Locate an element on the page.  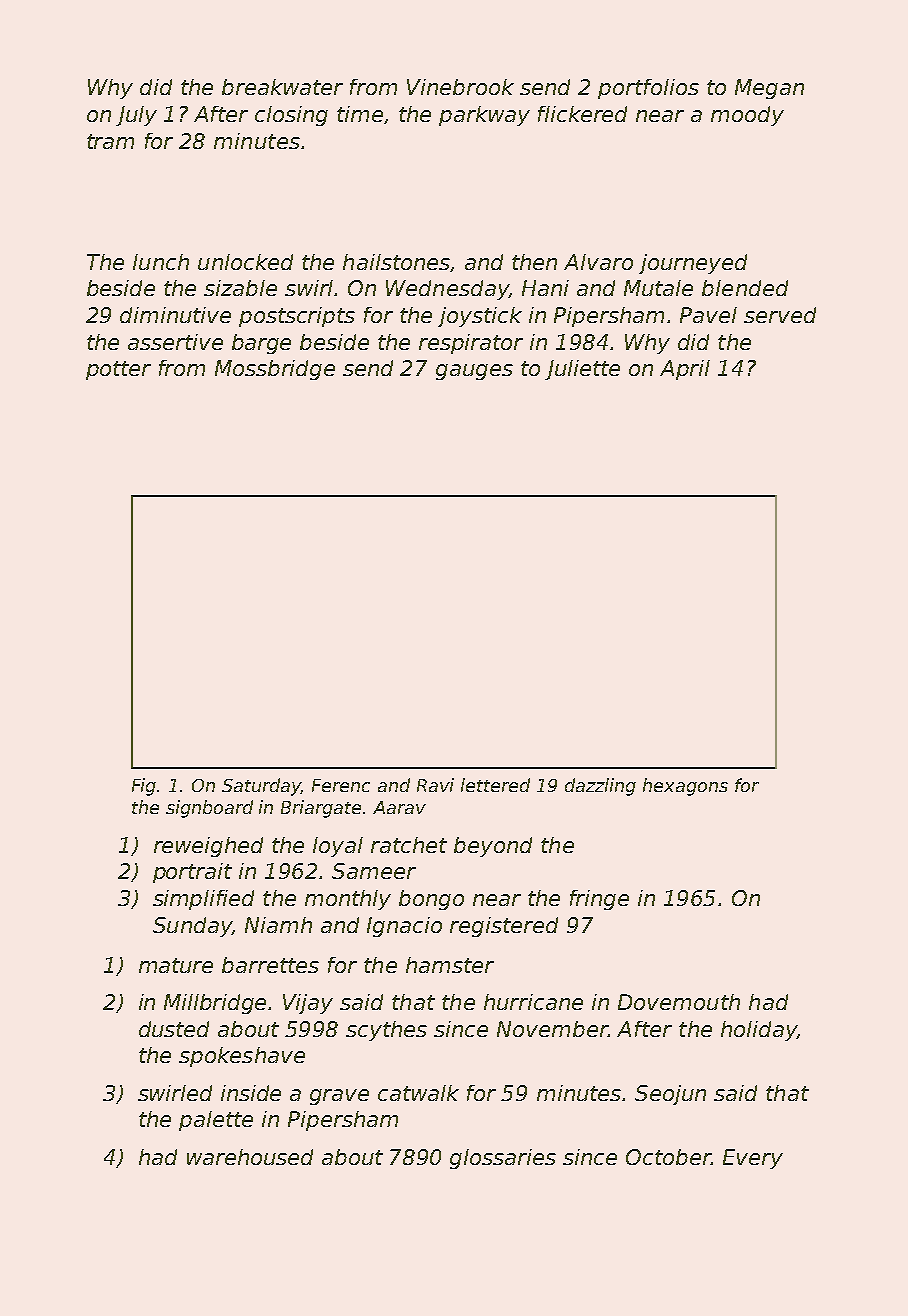
simplified is located at coordinates (203, 900).
